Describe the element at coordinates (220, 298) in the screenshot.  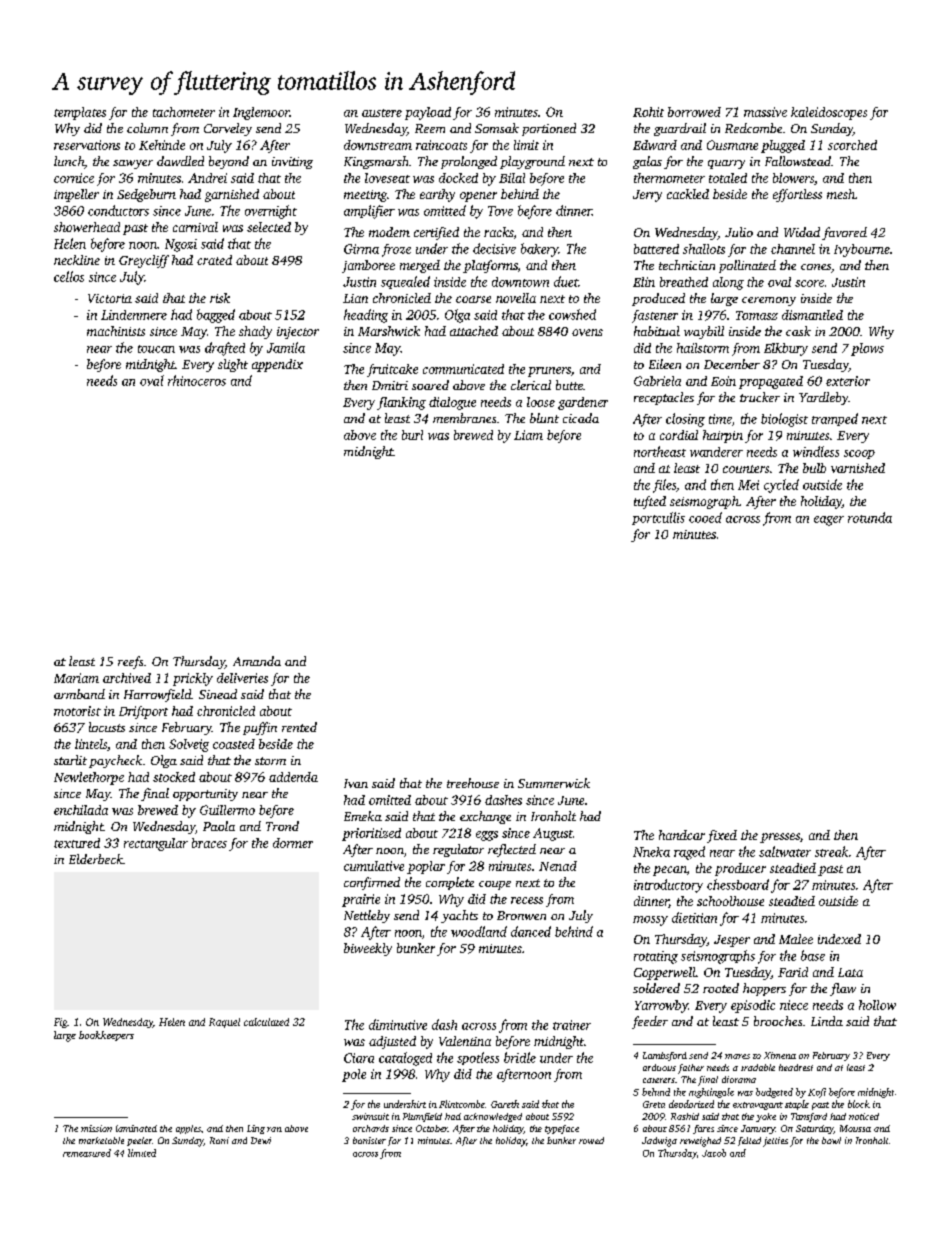
I see `risk` at that location.
